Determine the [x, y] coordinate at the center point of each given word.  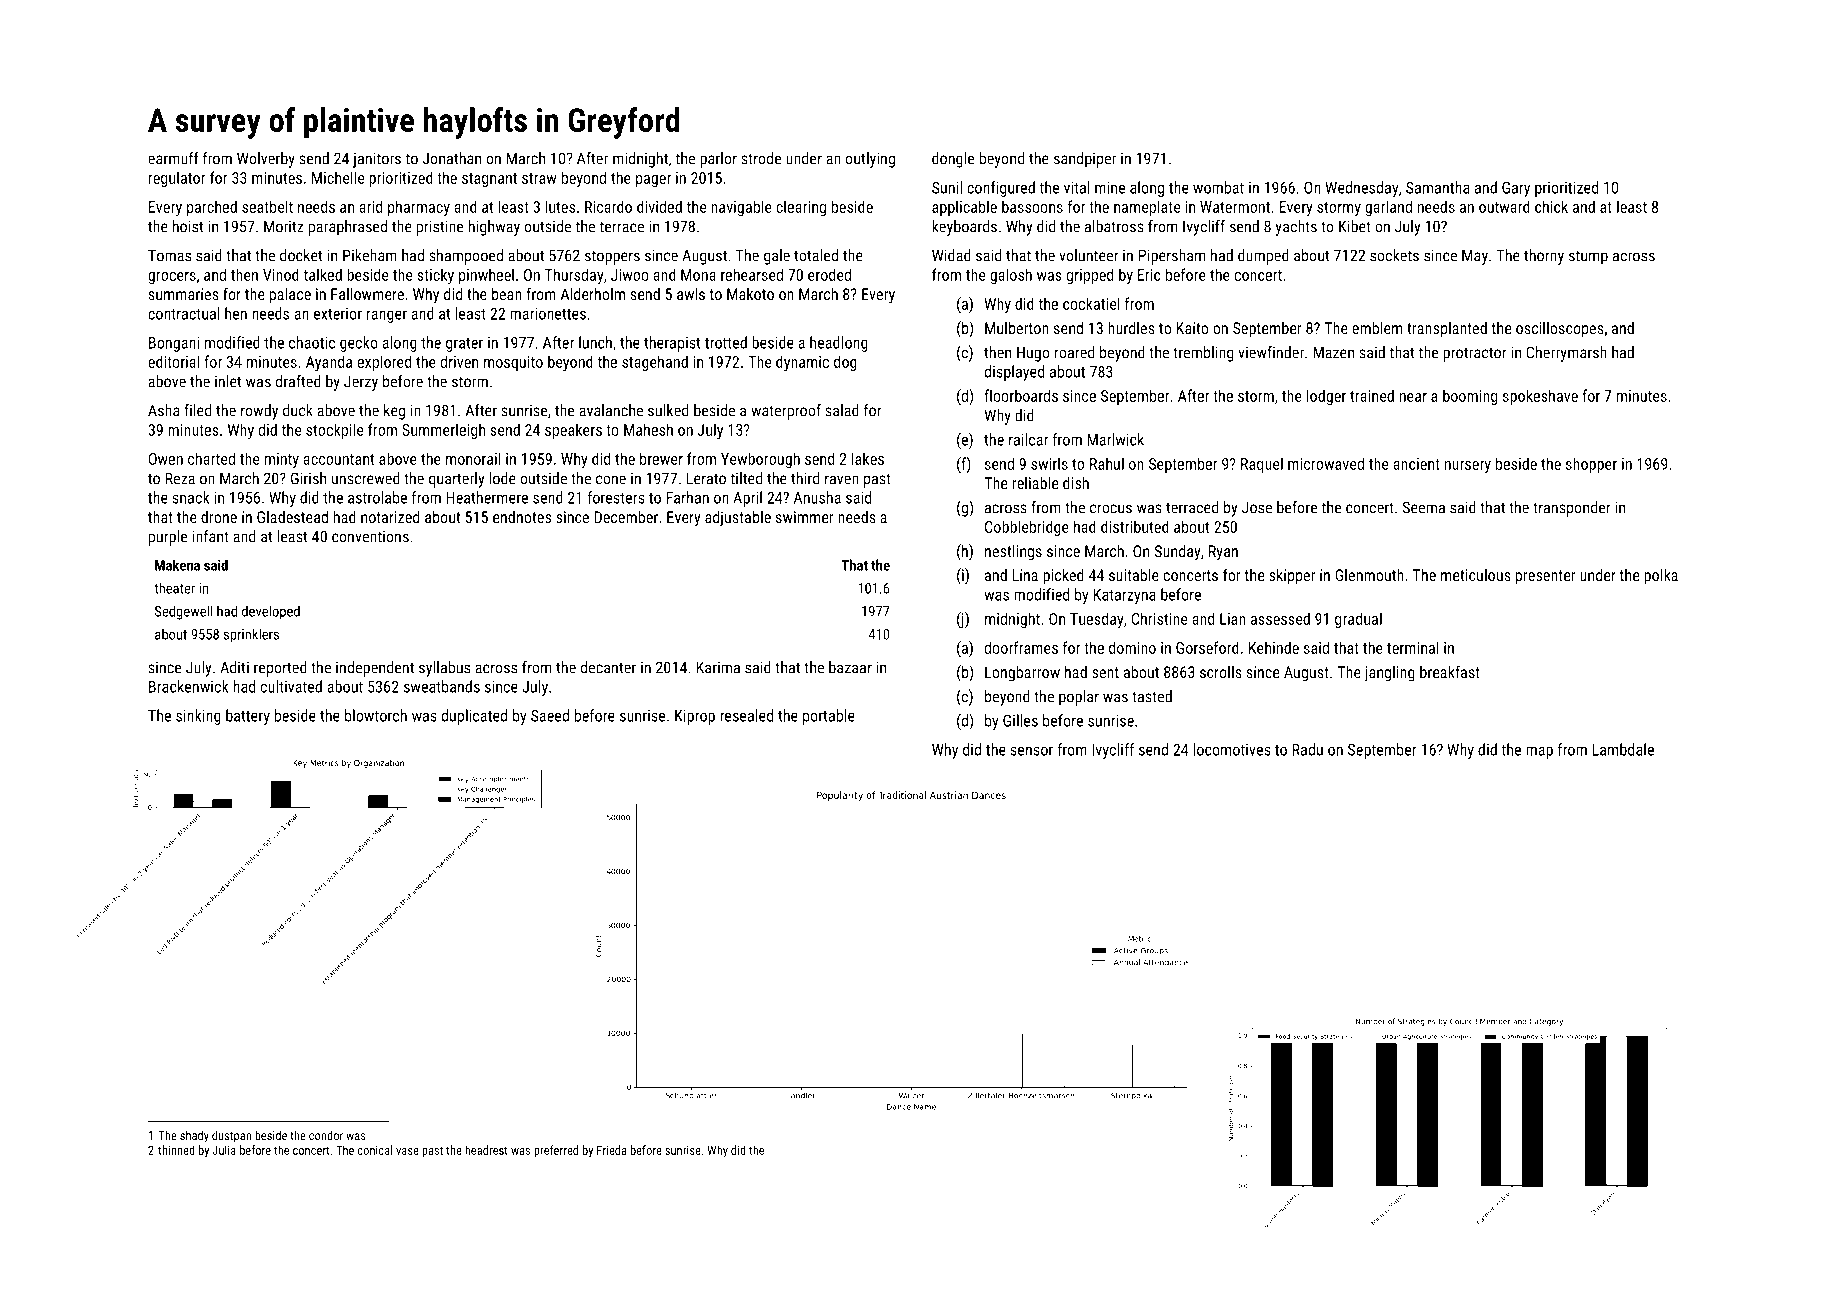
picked [1063, 577]
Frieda [611, 1150]
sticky [435, 276]
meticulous [1476, 575]
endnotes [522, 517]
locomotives [1232, 749]
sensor [1031, 751]
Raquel [1262, 465]
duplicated [474, 717]
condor [326, 1135]
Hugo [1033, 354]
